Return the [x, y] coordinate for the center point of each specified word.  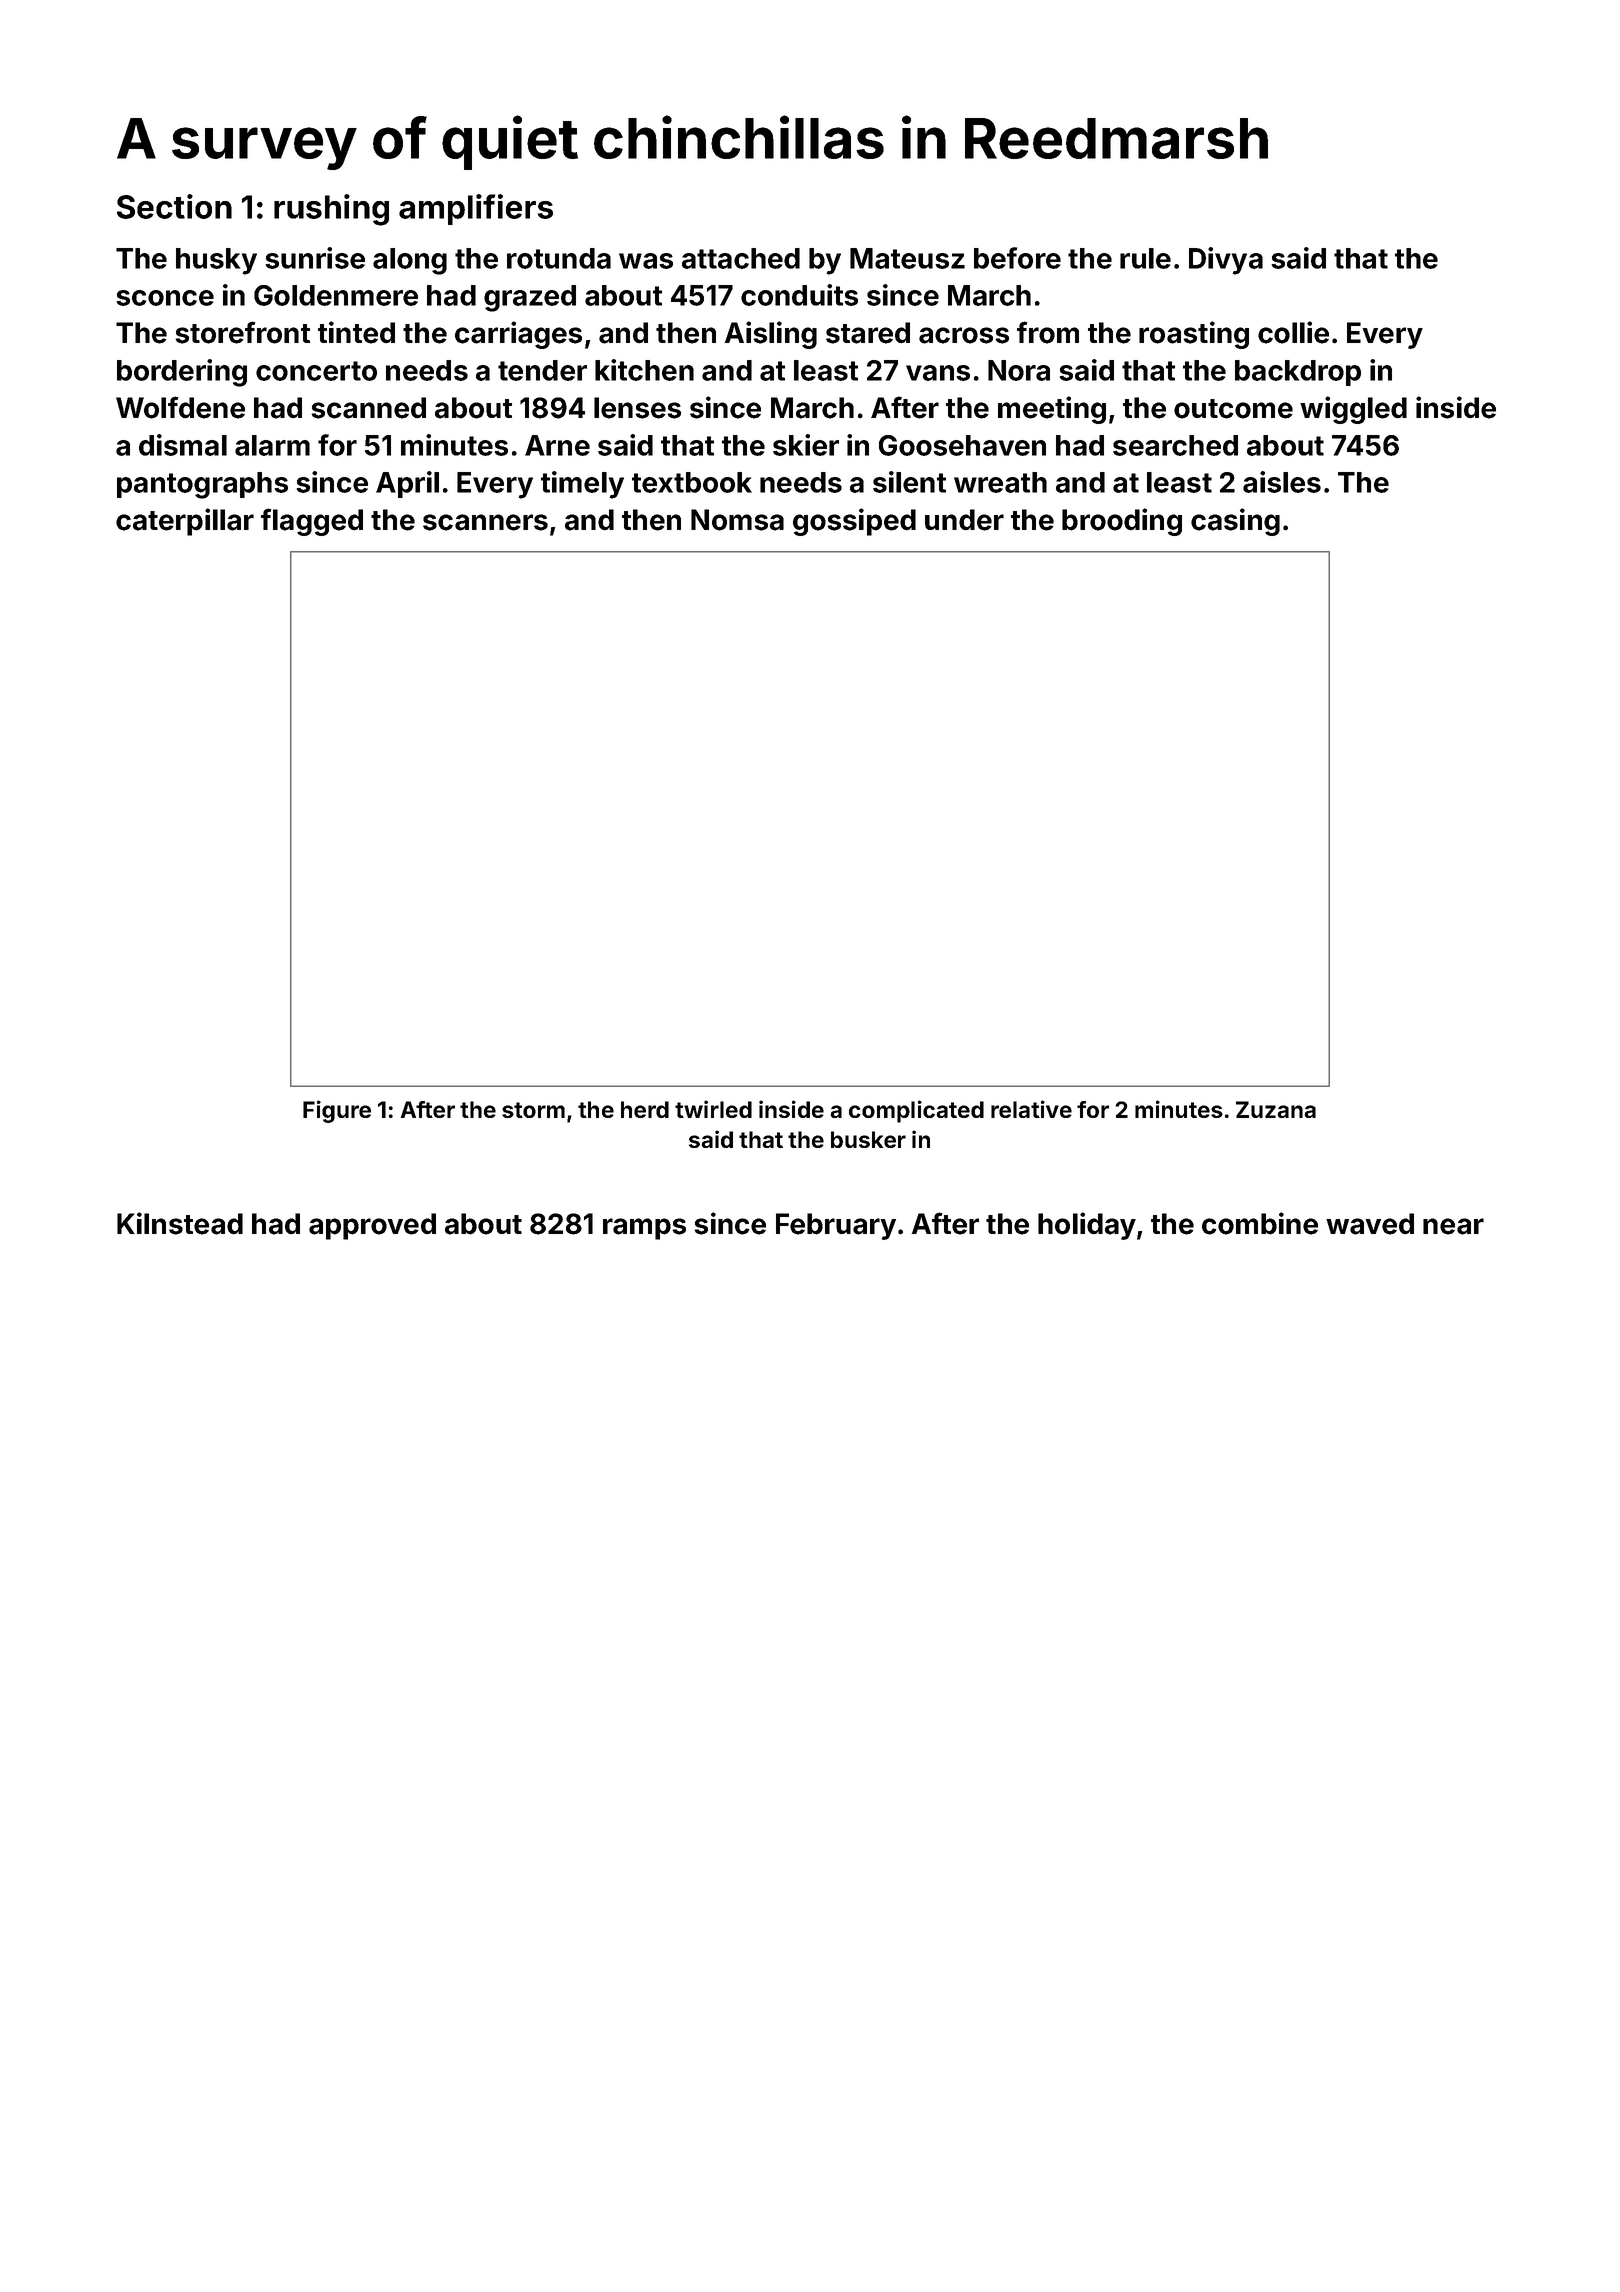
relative [1031, 1109]
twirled [713, 1109]
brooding [1122, 522]
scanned [368, 408]
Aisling [770, 335]
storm [533, 1110]
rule [1145, 258]
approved [372, 1226]
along [410, 261]
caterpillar [185, 522]
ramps [644, 1229]
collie [1293, 332]
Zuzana [1276, 1109]
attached [741, 258]
